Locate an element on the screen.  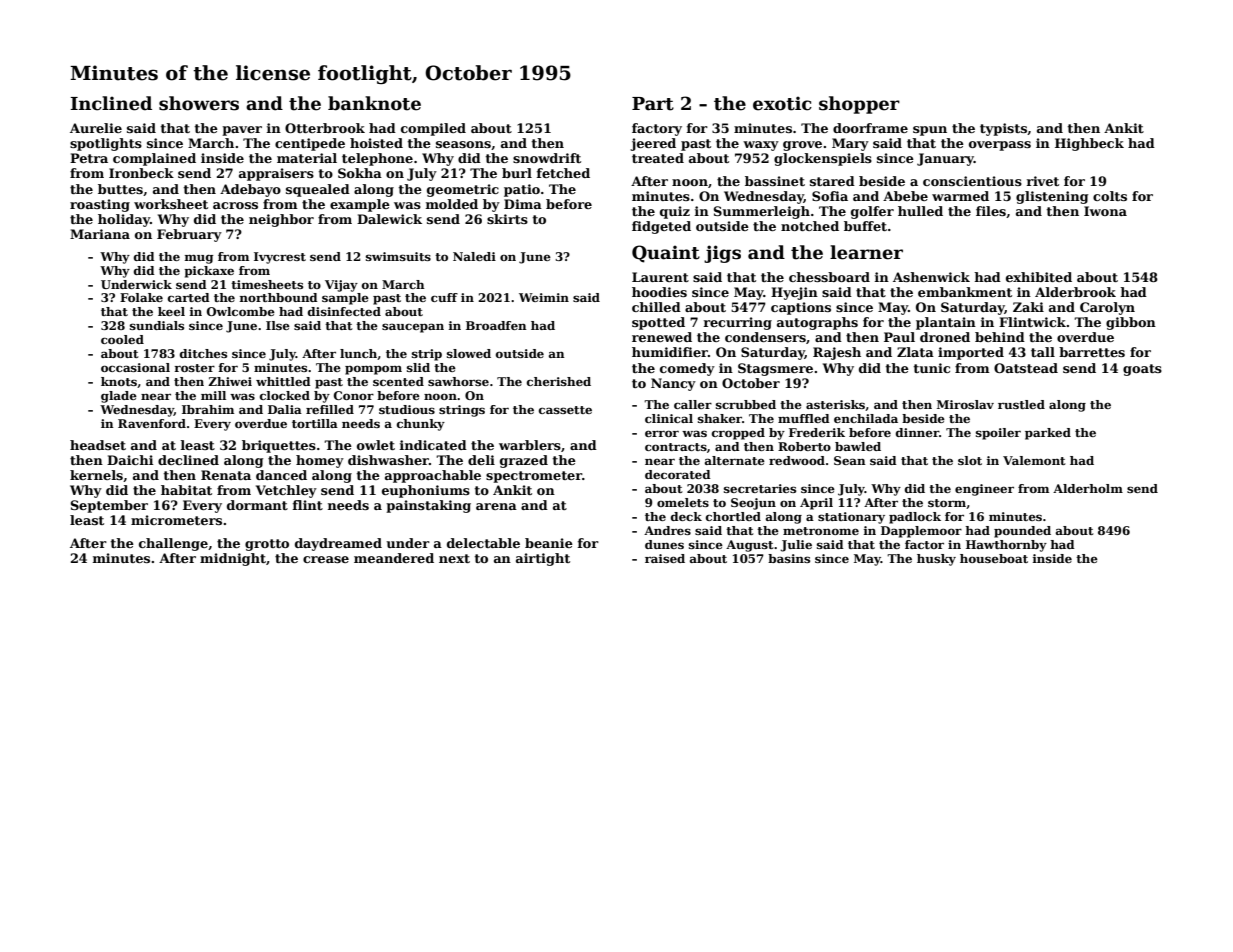
banknote is located at coordinates (374, 103).
